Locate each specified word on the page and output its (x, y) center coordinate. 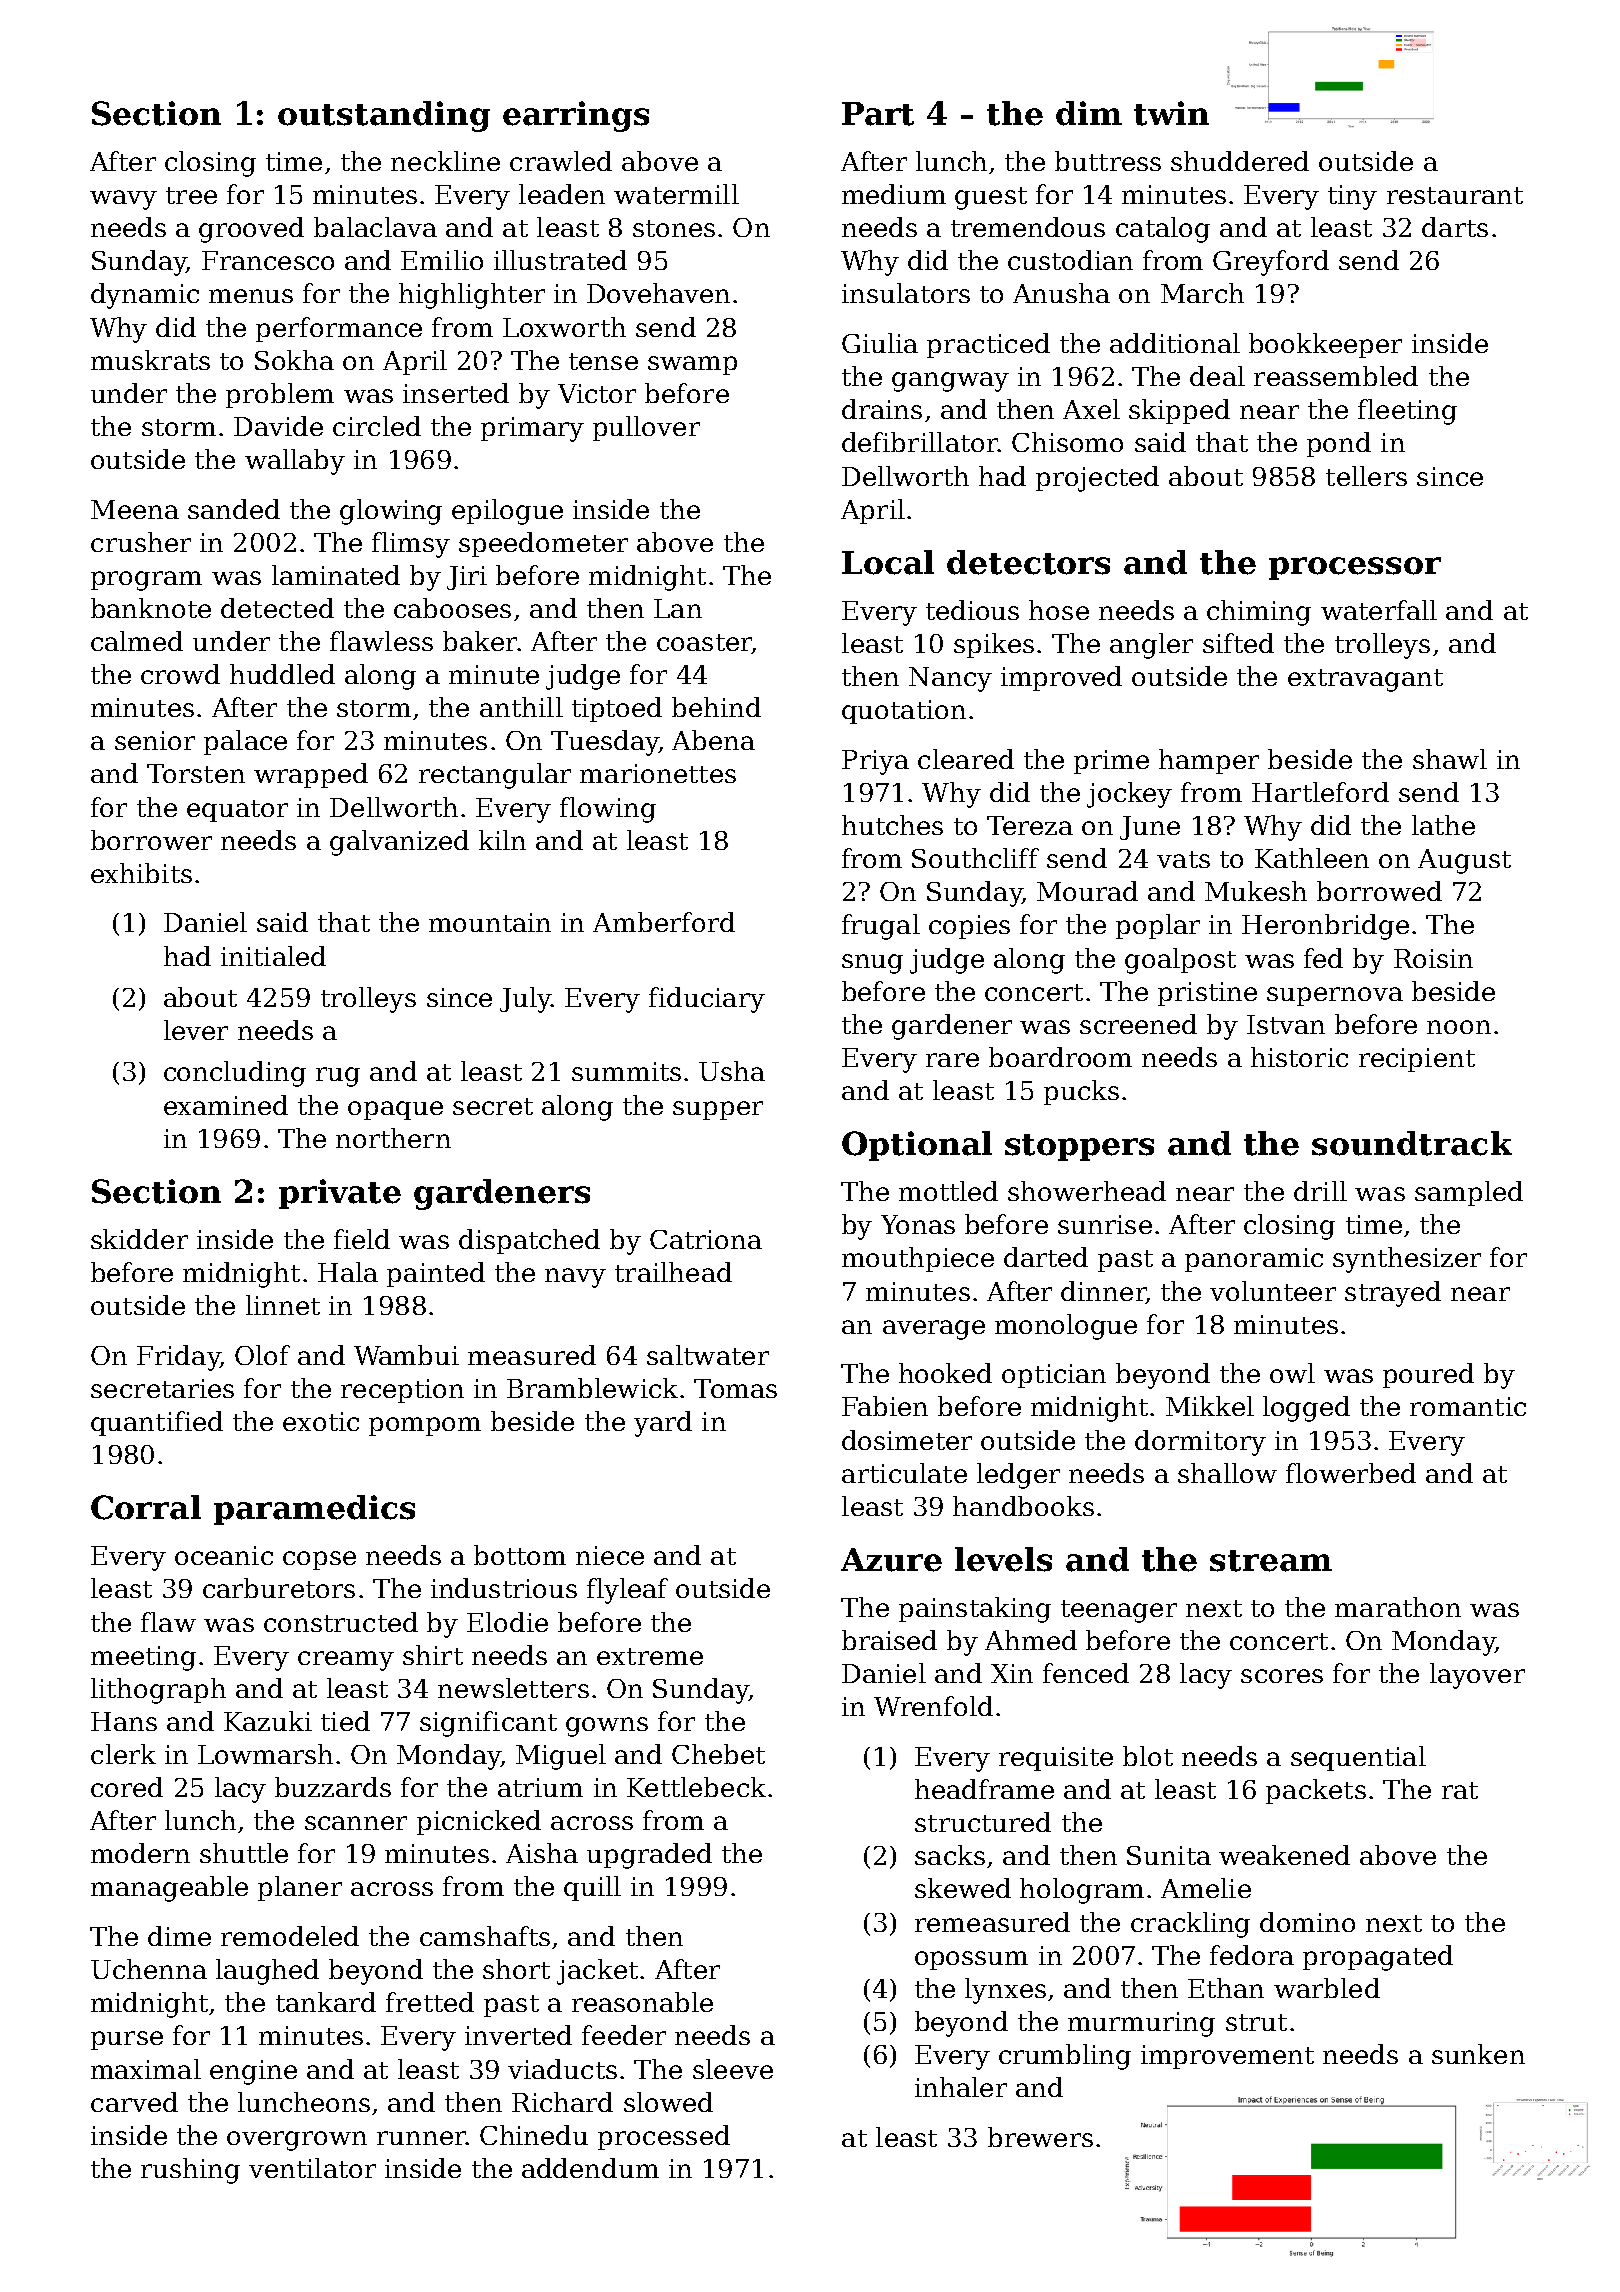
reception (402, 1391)
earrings (576, 116)
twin (1171, 113)
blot (1148, 1756)
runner (421, 2138)
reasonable (642, 2002)
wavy (123, 200)
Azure (891, 1560)
